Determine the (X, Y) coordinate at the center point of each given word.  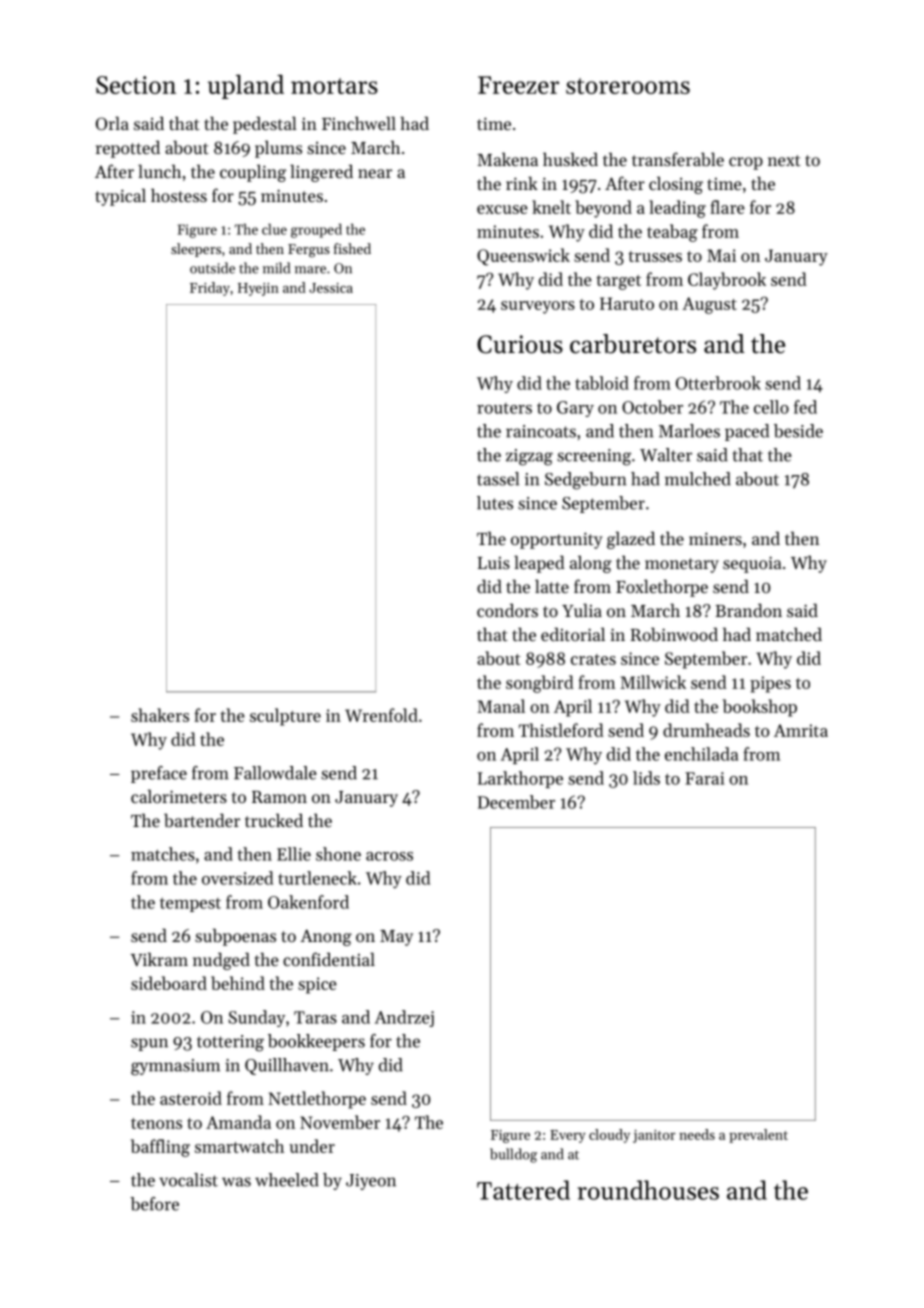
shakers (160, 715)
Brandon (748, 610)
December (516, 802)
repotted (128, 149)
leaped (539, 564)
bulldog (513, 1155)
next (784, 160)
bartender (202, 820)
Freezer (518, 85)
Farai (704, 778)
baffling (160, 1148)
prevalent (758, 1136)
